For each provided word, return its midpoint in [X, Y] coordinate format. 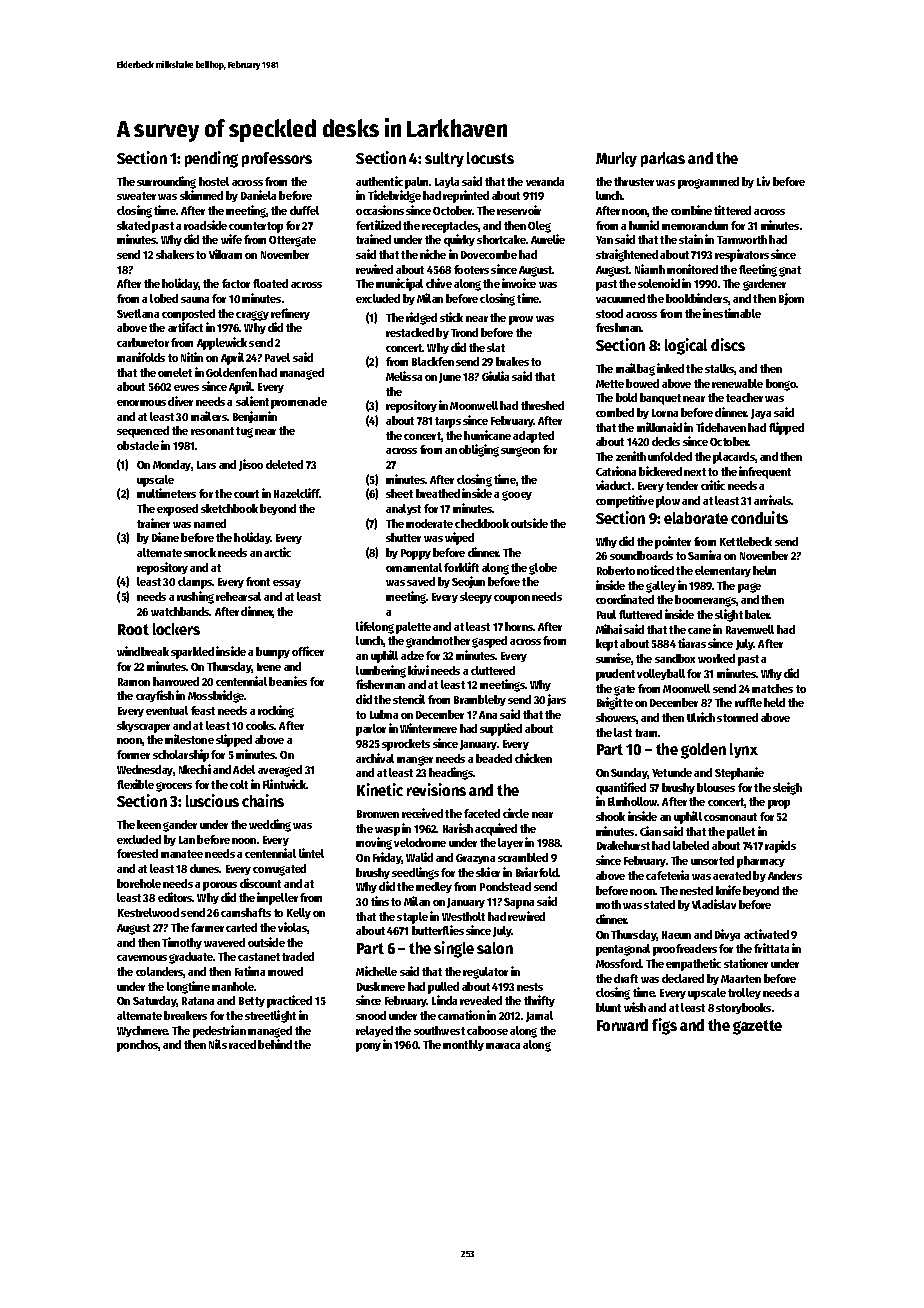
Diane [165, 537]
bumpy [273, 653]
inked [670, 368]
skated [133, 225]
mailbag [635, 369]
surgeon [520, 452]
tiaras [692, 643]
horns [519, 626]
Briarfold [537, 872]
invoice [519, 283]
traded [298, 956]
